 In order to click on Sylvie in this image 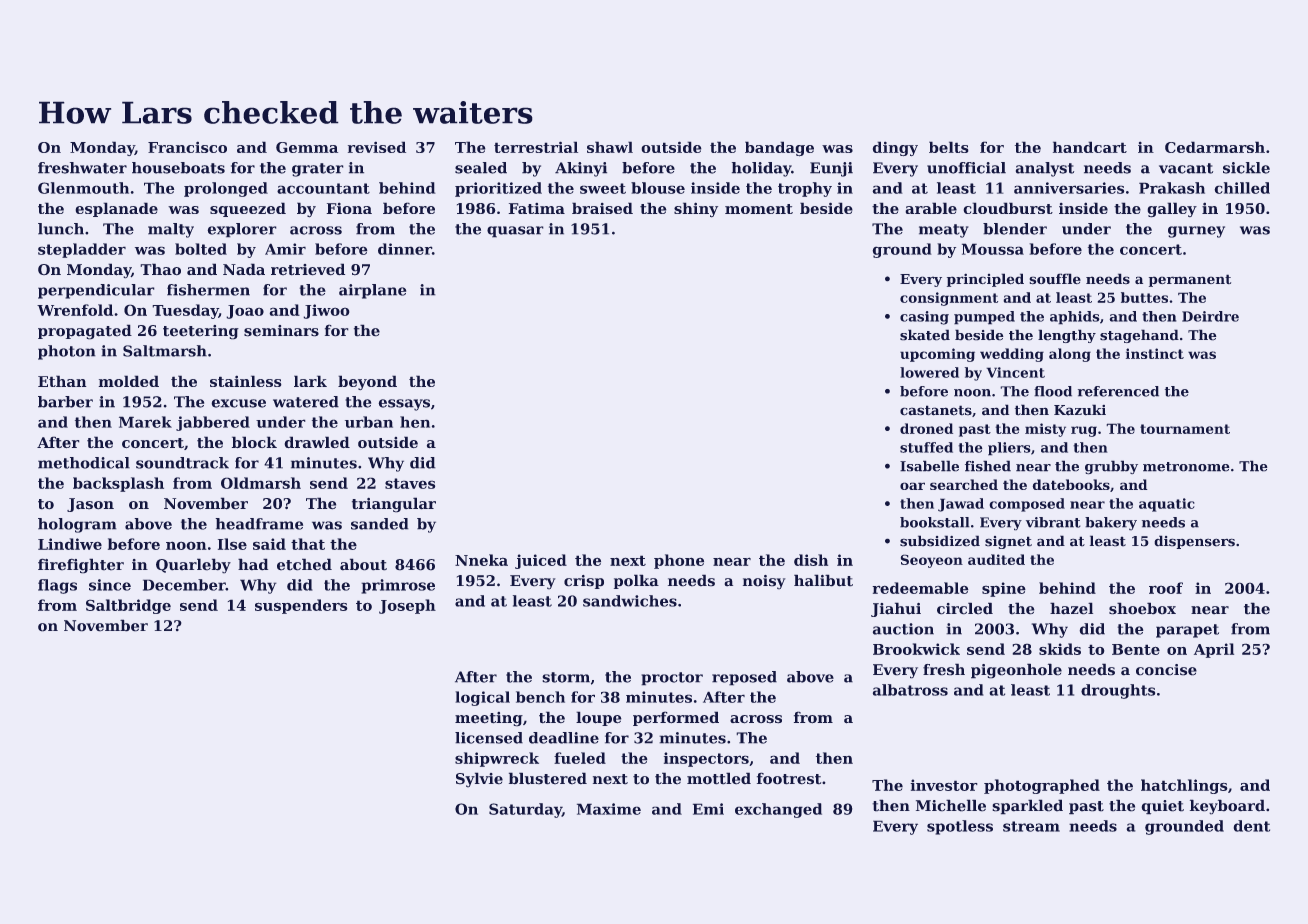, I will do `click(479, 780)`.
